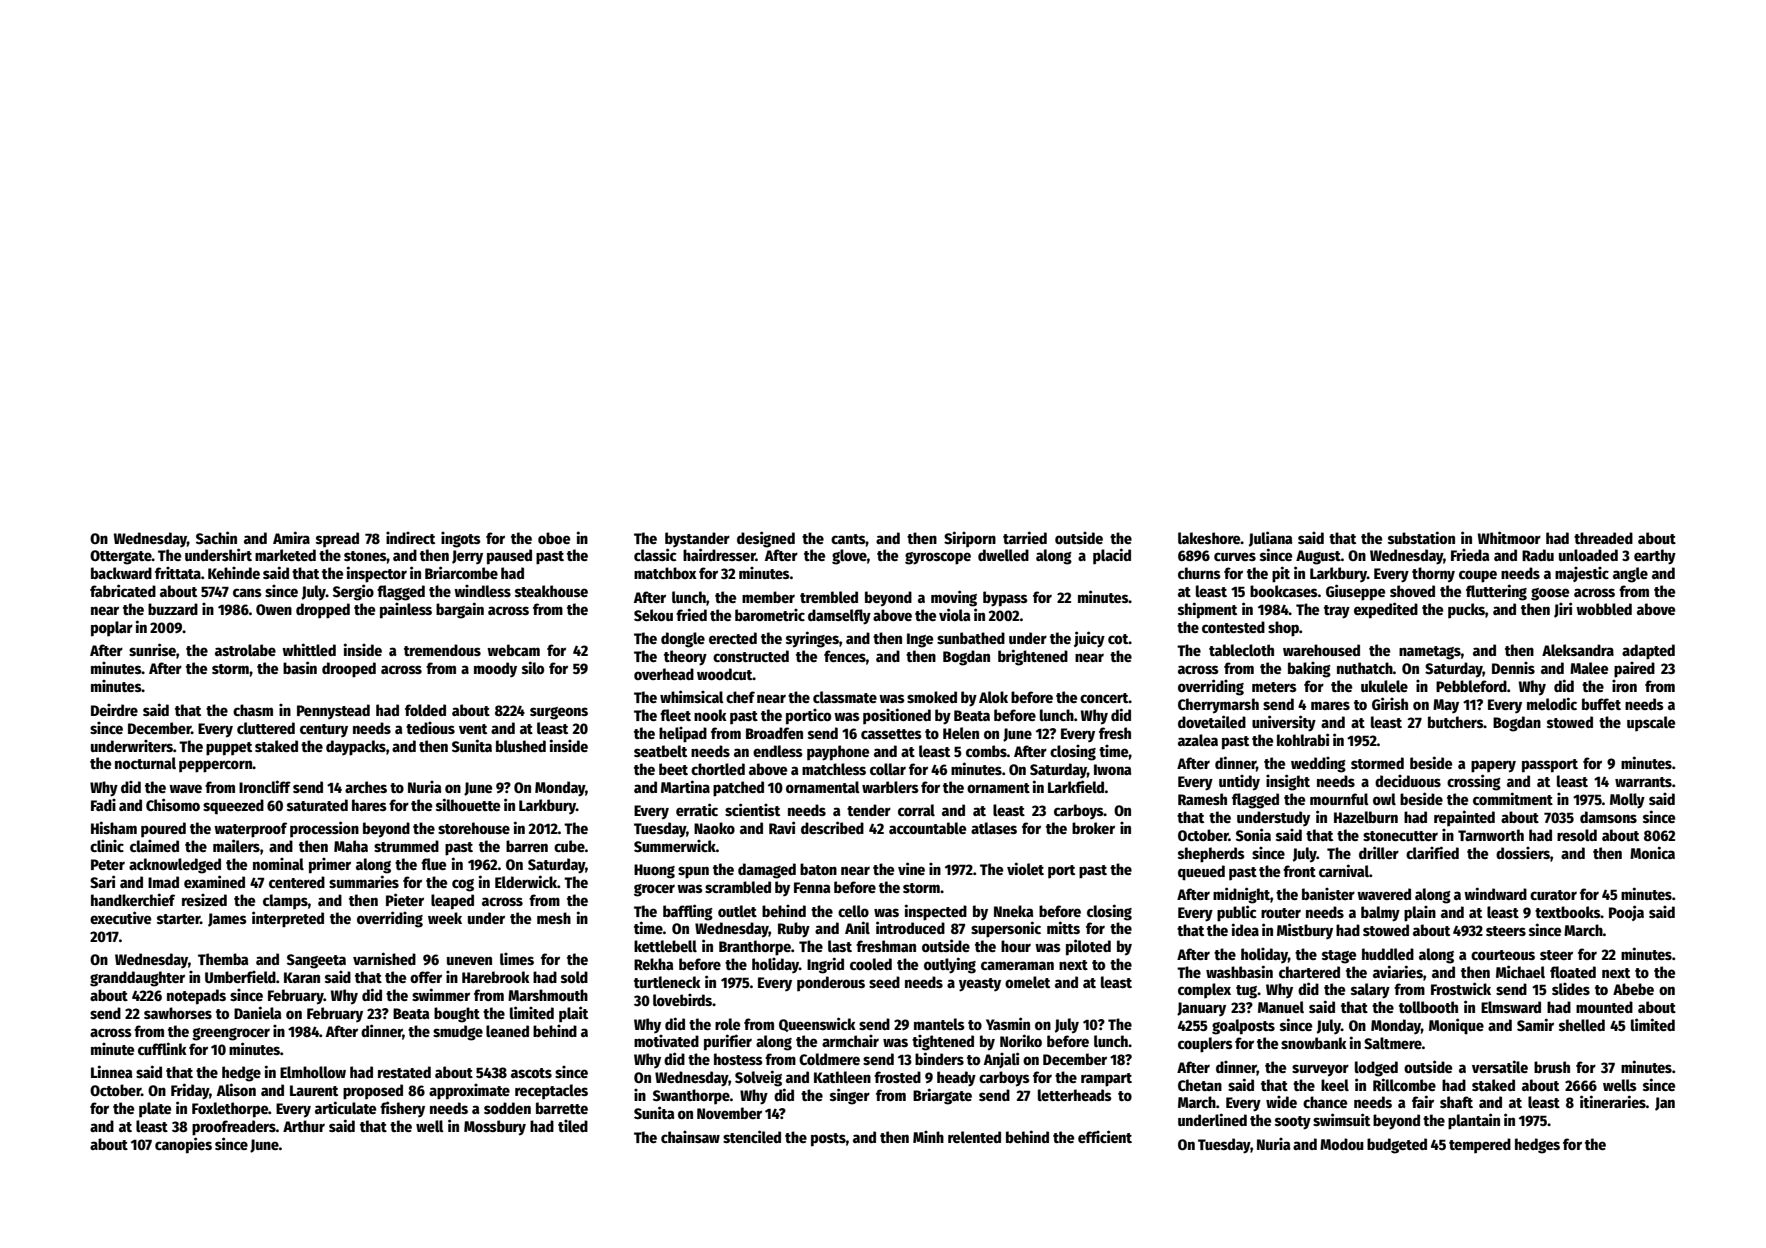  What do you see at coordinates (114, 710) in the screenshot?
I see `Deirdre` at bounding box center [114, 710].
